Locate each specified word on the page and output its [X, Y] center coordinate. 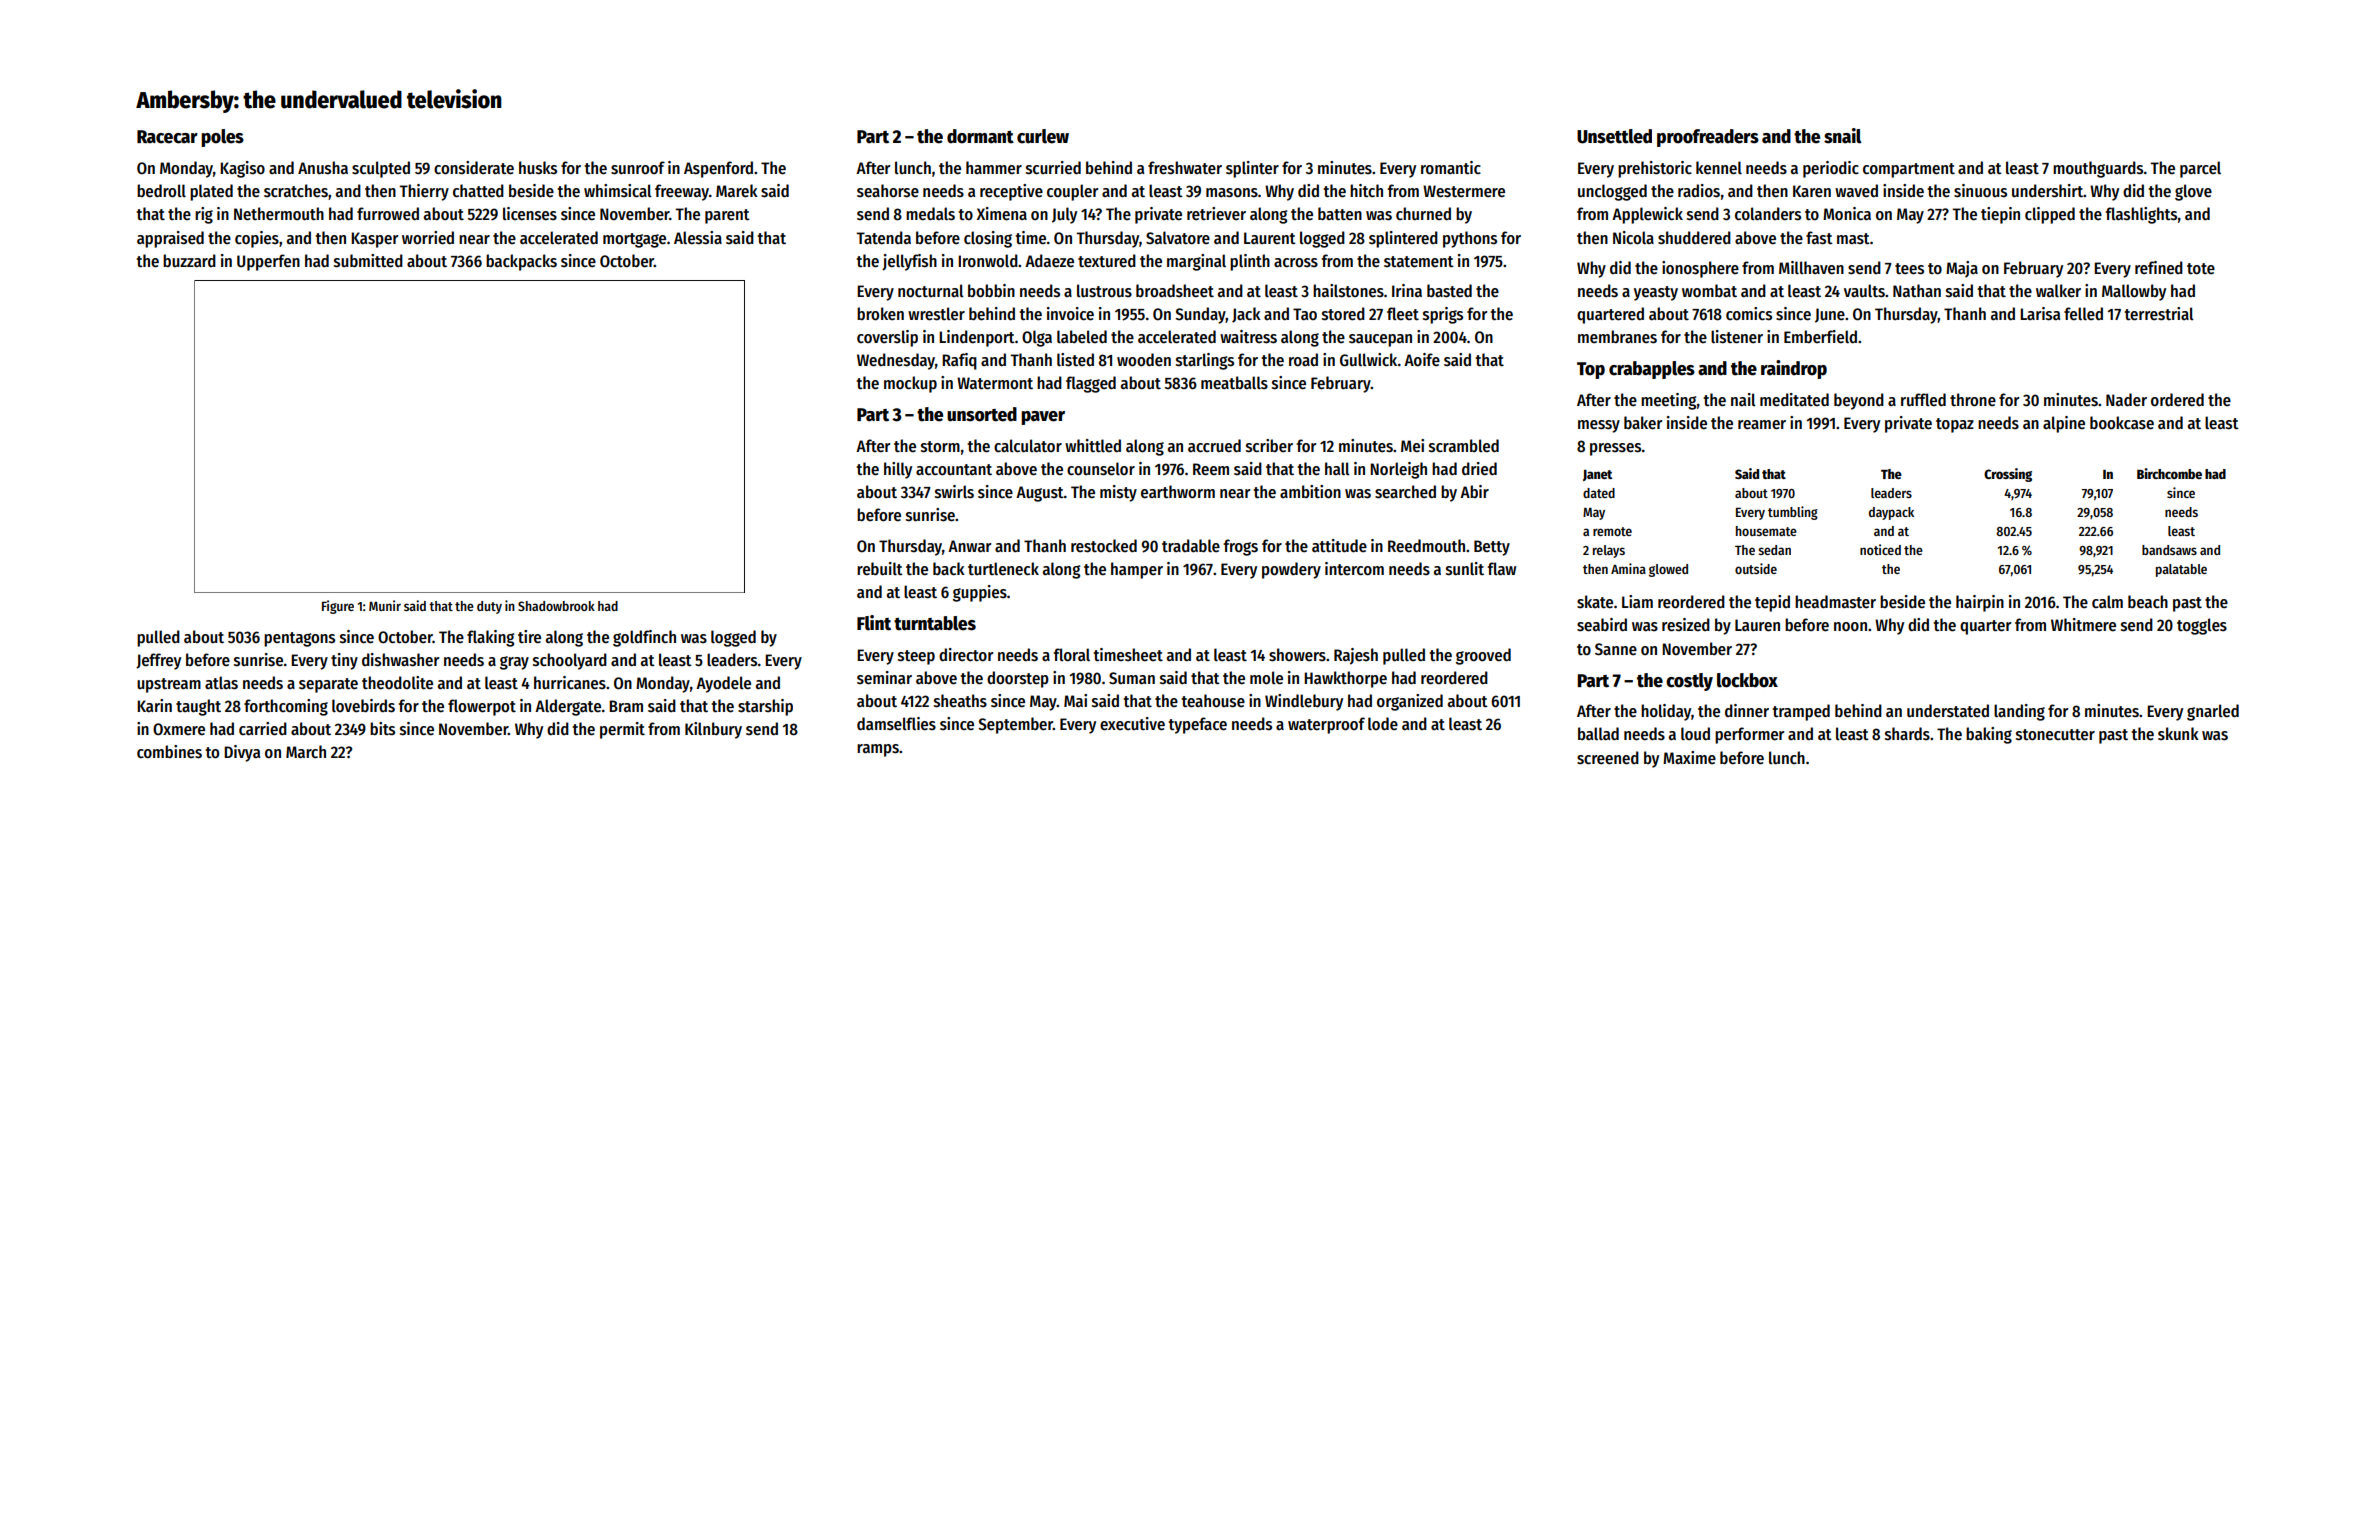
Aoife [1422, 360]
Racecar [167, 137]
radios [1699, 191]
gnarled [2213, 712]
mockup [910, 384]
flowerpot [482, 707]
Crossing [2008, 475]
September [1015, 725]
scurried [1053, 168]
